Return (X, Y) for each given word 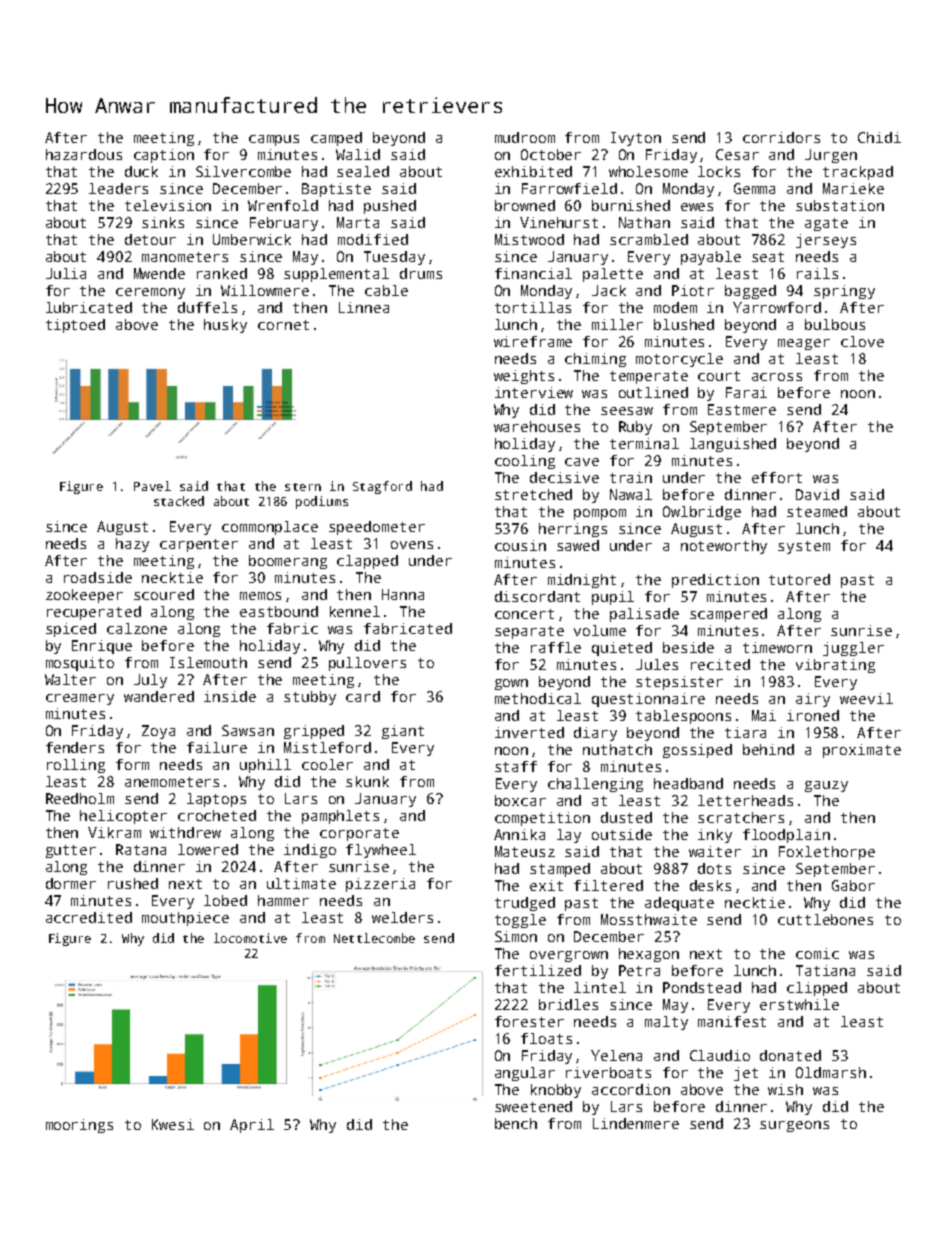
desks (710, 885)
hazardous (84, 154)
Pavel (152, 486)
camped (336, 139)
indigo (310, 851)
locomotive (250, 938)
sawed (578, 545)
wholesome (648, 171)
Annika (519, 834)
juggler (853, 649)
